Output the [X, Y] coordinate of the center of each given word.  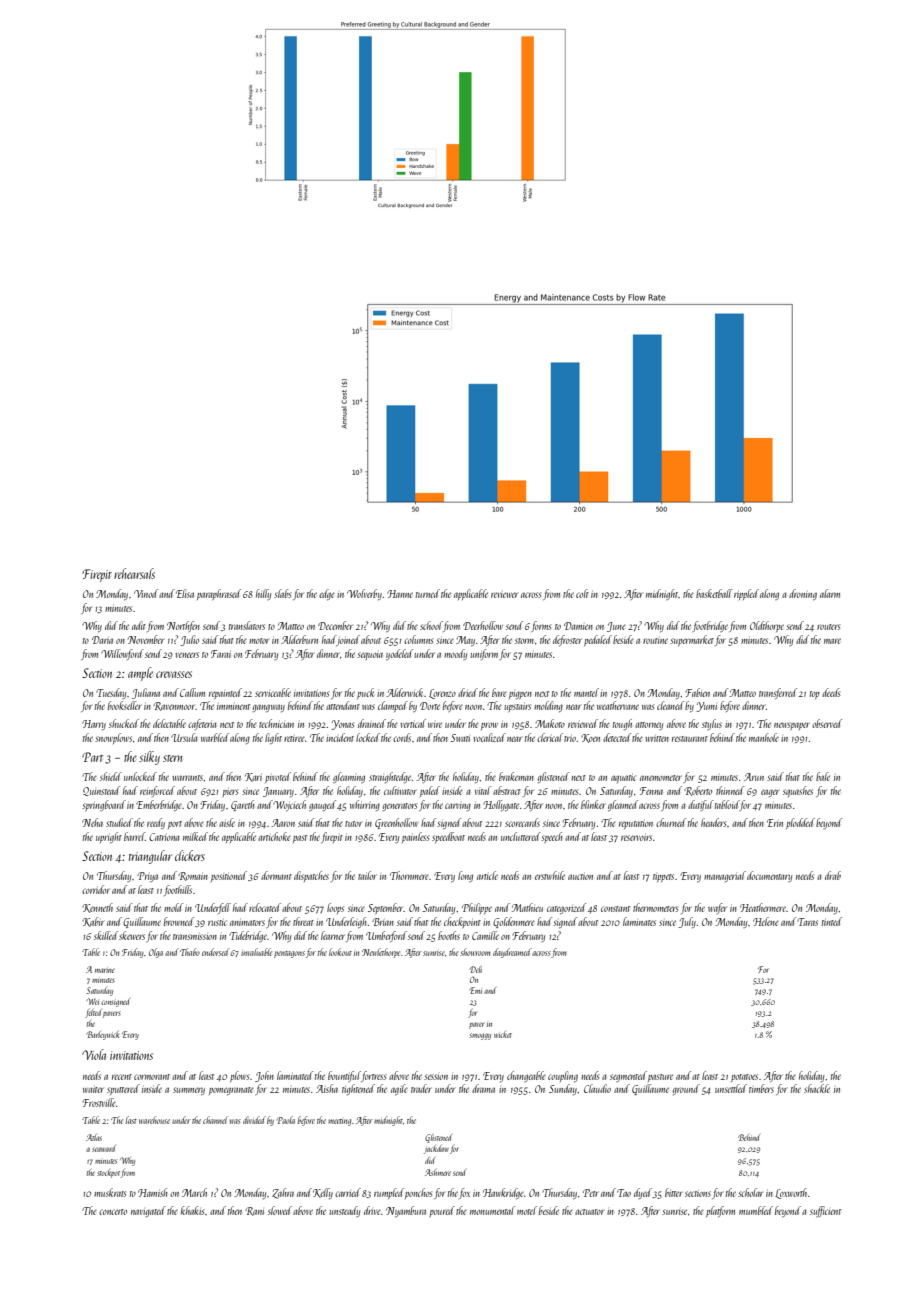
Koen [590, 738]
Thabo [190, 952]
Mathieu [527, 907]
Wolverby [364, 594]
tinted [832, 921]
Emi [475, 990]
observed [827, 723]
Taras [807, 922]
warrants [188, 778]
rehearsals [134, 573]
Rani [254, 1211]
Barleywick [102, 1035]
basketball [714, 593]
